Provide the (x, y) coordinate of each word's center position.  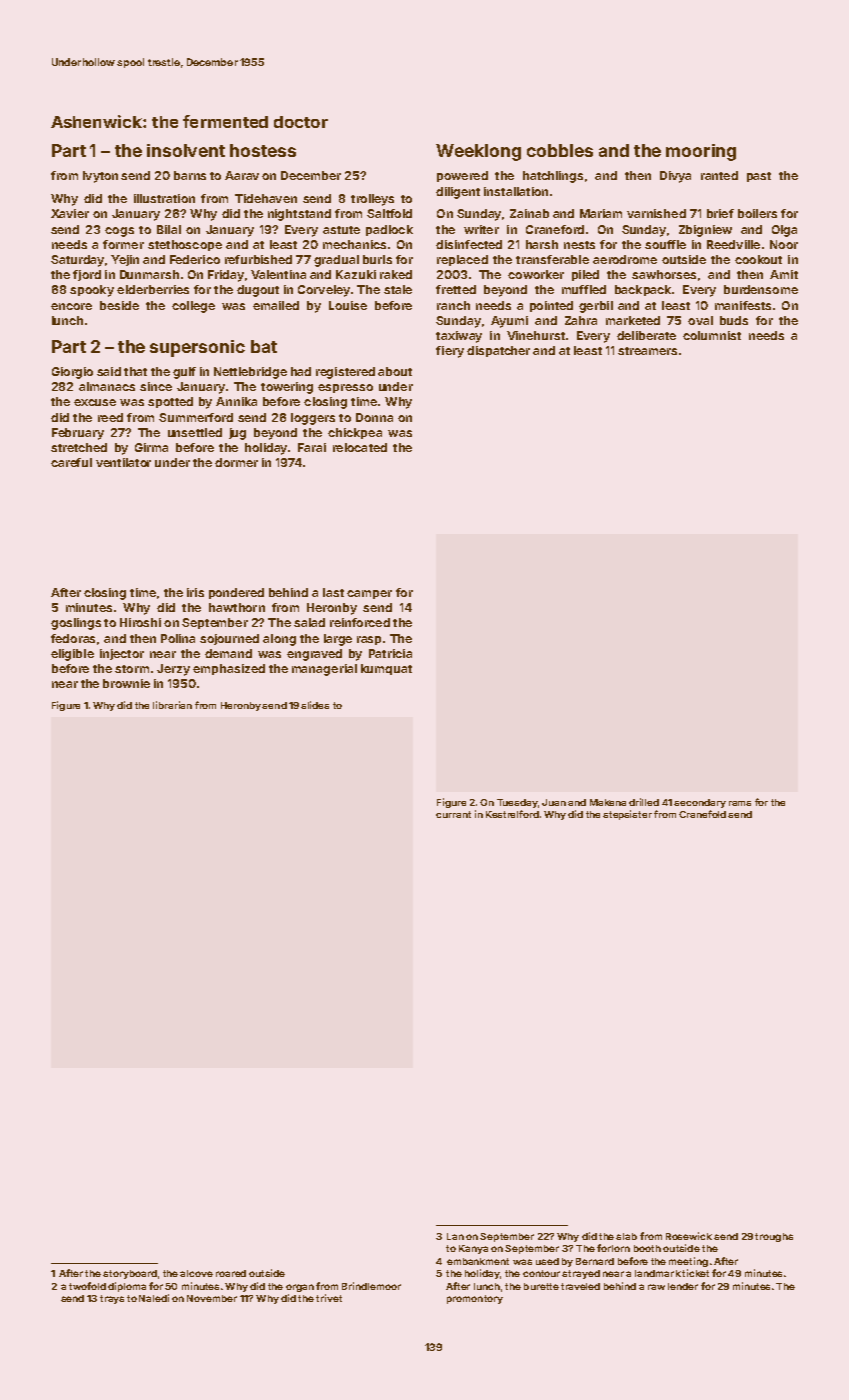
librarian (172, 705)
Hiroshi (140, 622)
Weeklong (478, 152)
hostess (263, 150)
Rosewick (689, 1236)
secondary (700, 803)
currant (453, 814)
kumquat (386, 669)
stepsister (627, 815)
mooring (701, 152)
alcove (196, 1273)
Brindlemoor (371, 1286)
